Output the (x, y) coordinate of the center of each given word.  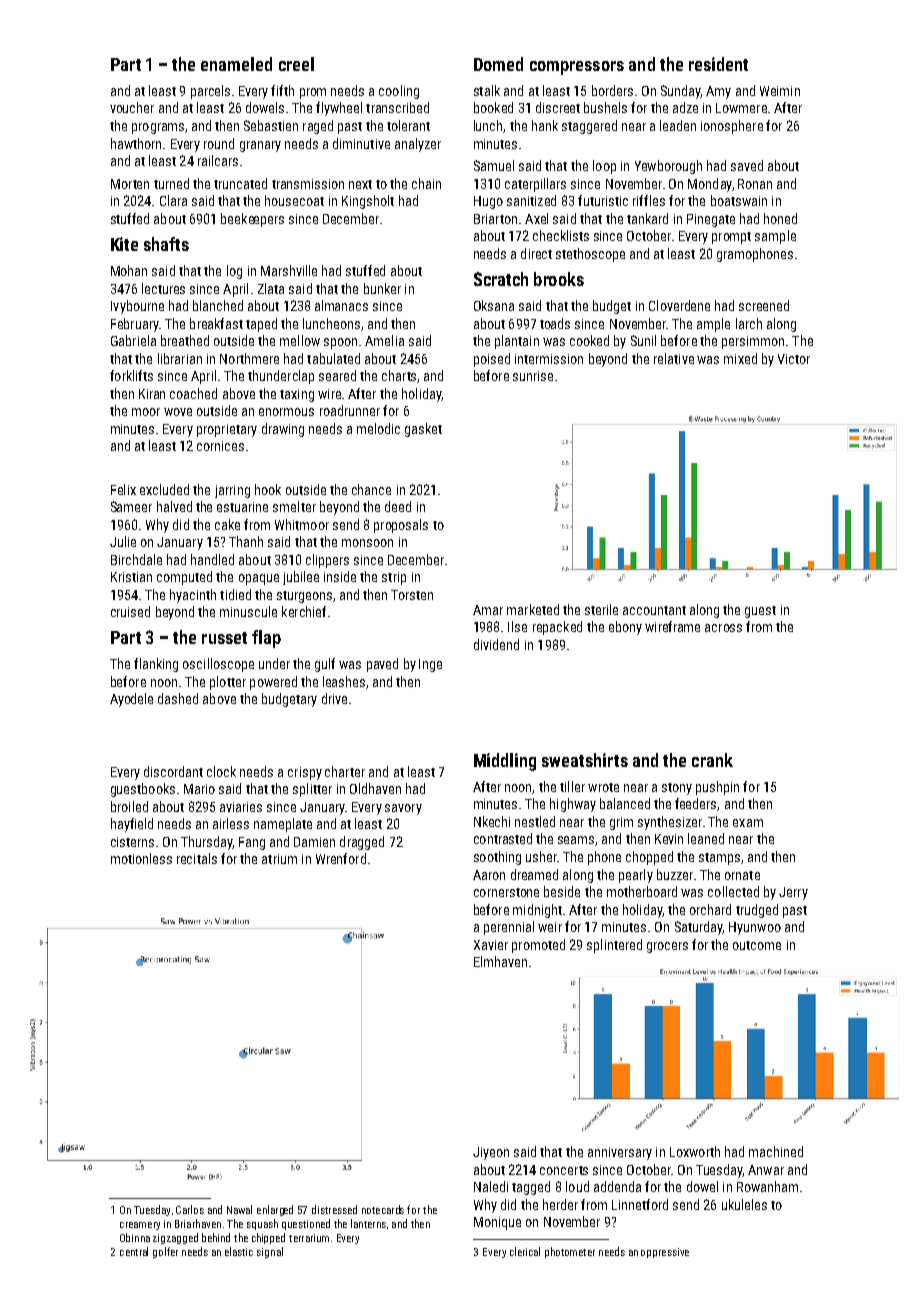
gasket (423, 430)
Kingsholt (368, 202)
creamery (140, 1226)
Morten (130, 184)
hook (268, 489)
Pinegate (711, 220)
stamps (719, 859)
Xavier (491, 945)
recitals (197, 858)
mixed (740, 358)
